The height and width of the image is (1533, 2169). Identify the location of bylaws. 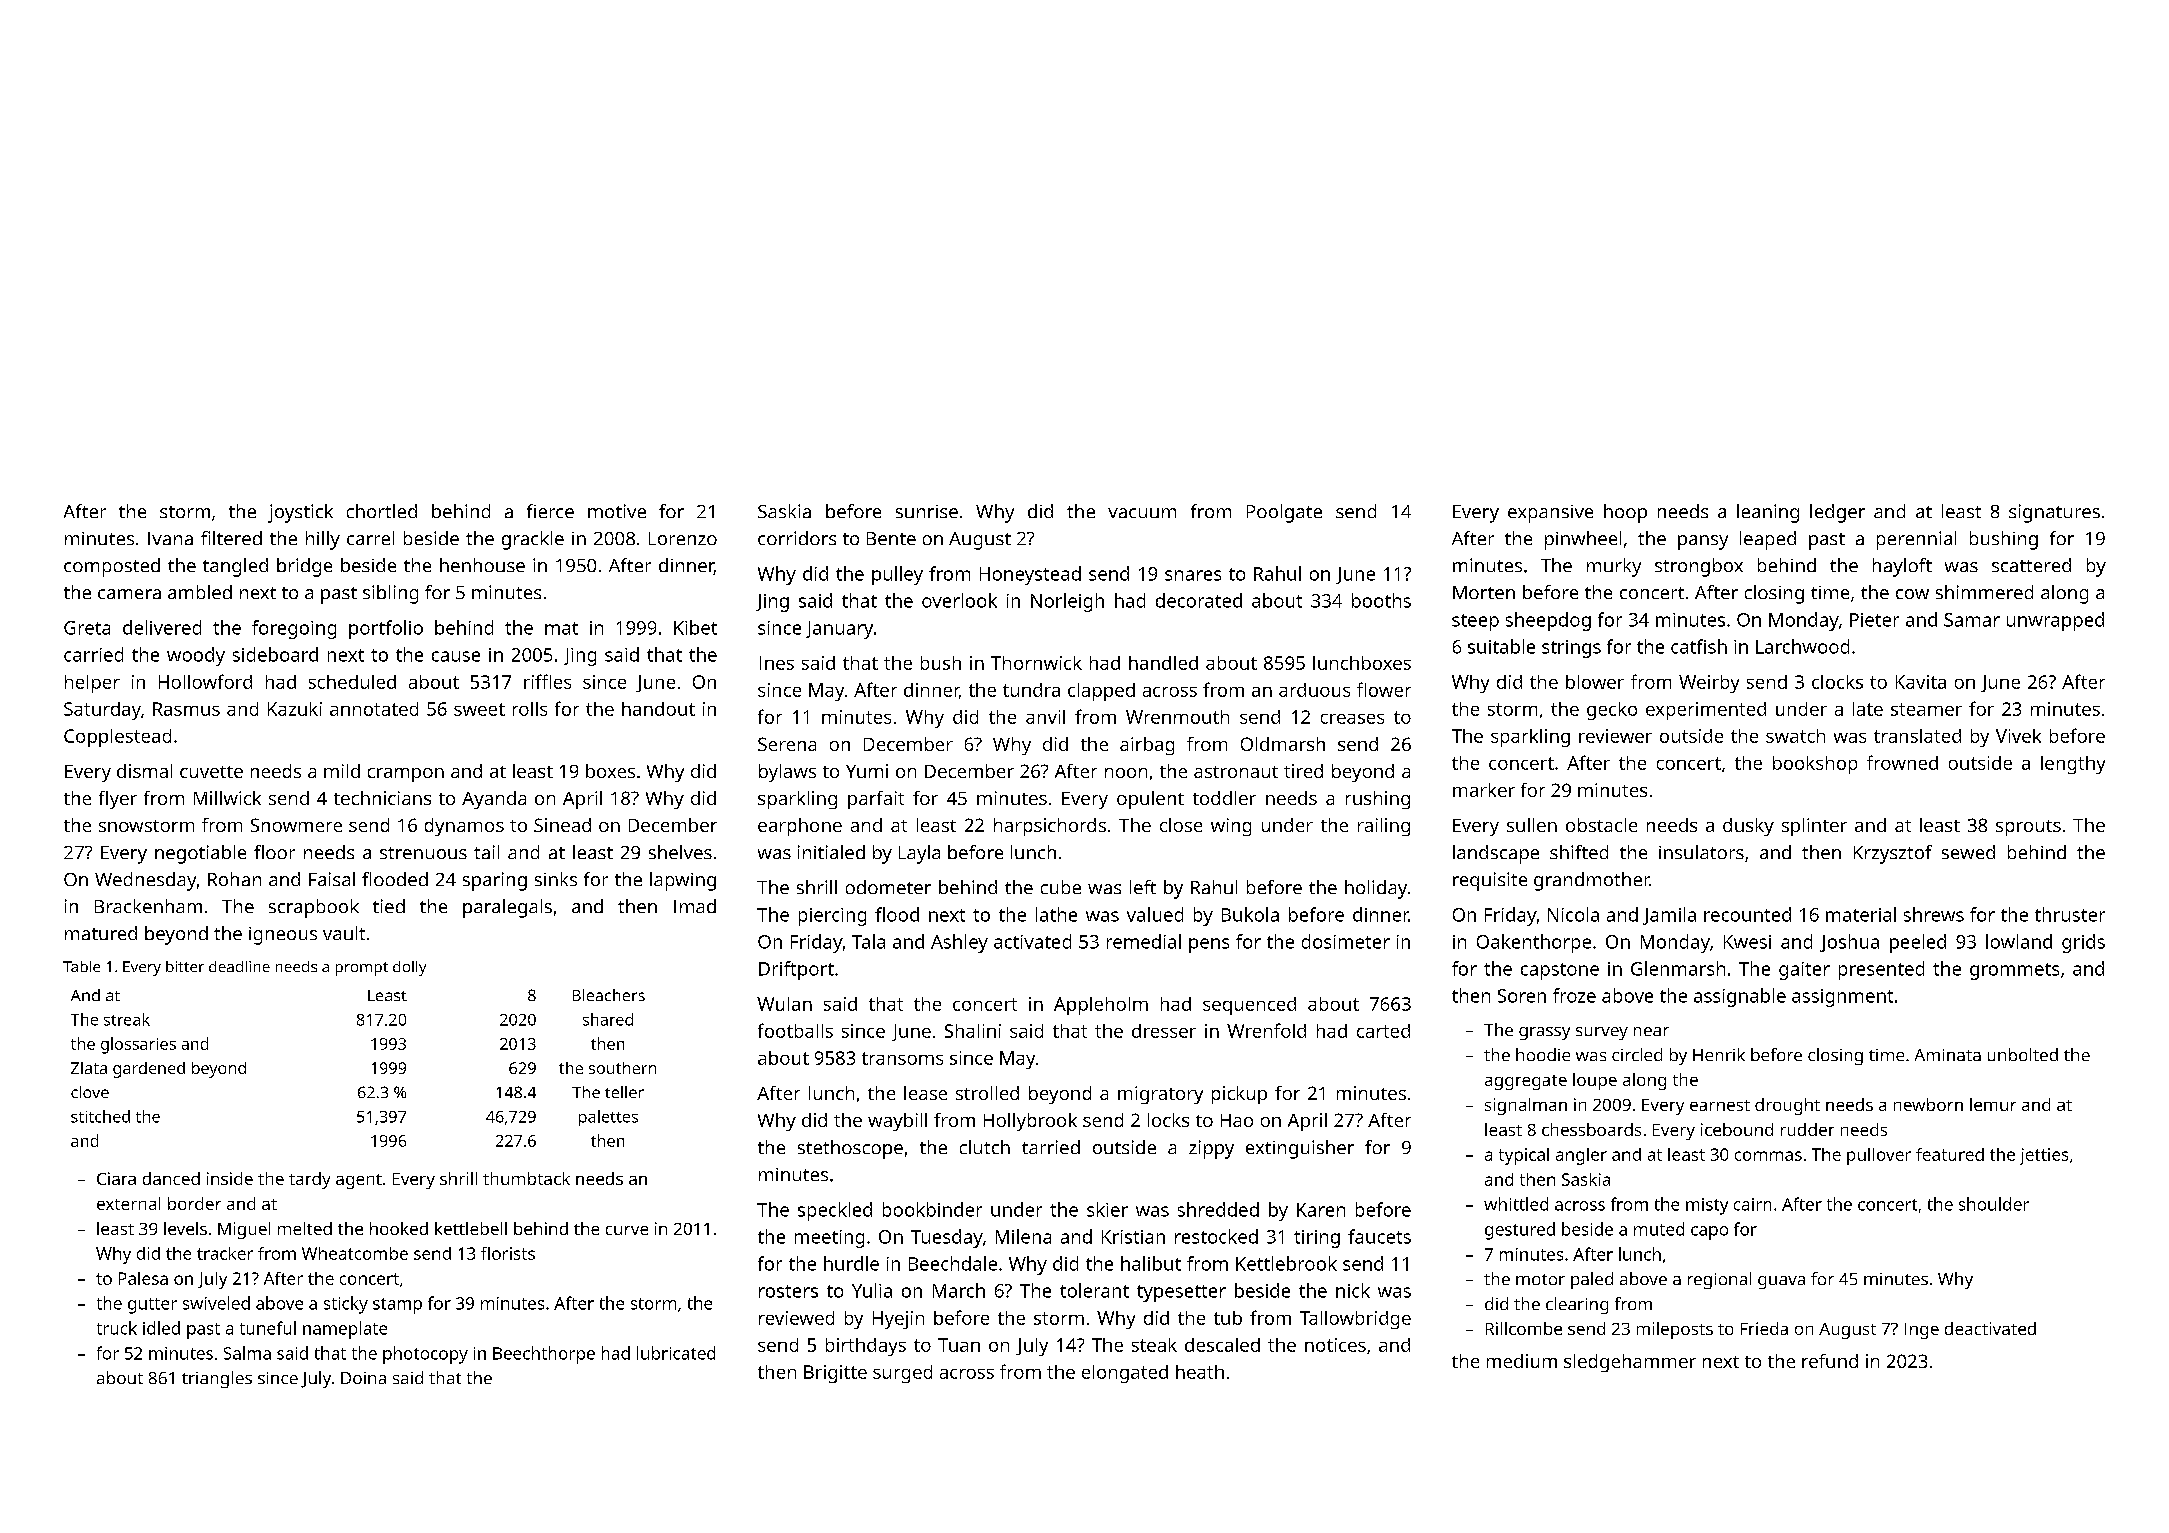
(787, 773).
